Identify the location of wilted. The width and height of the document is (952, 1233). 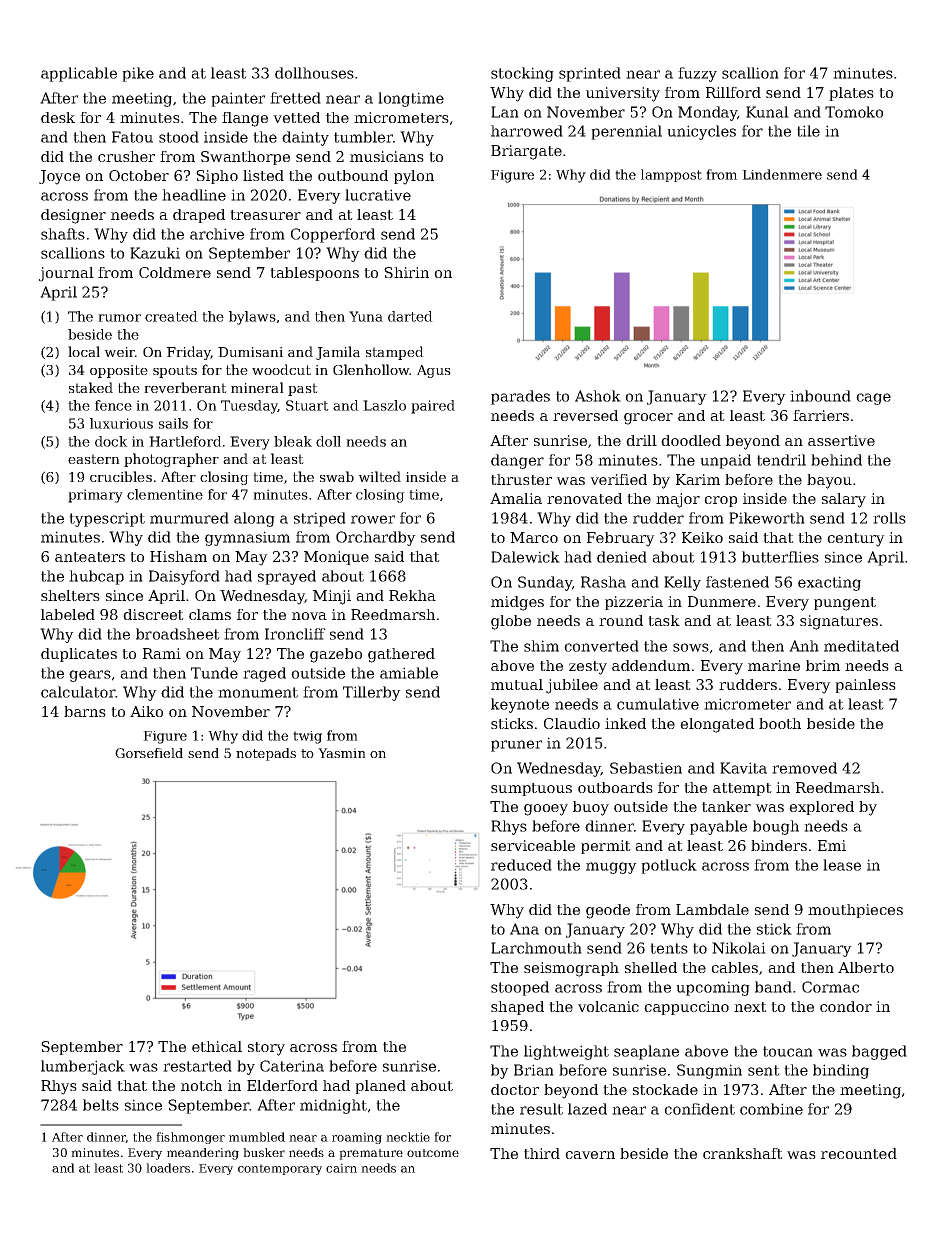
(379, 476).
